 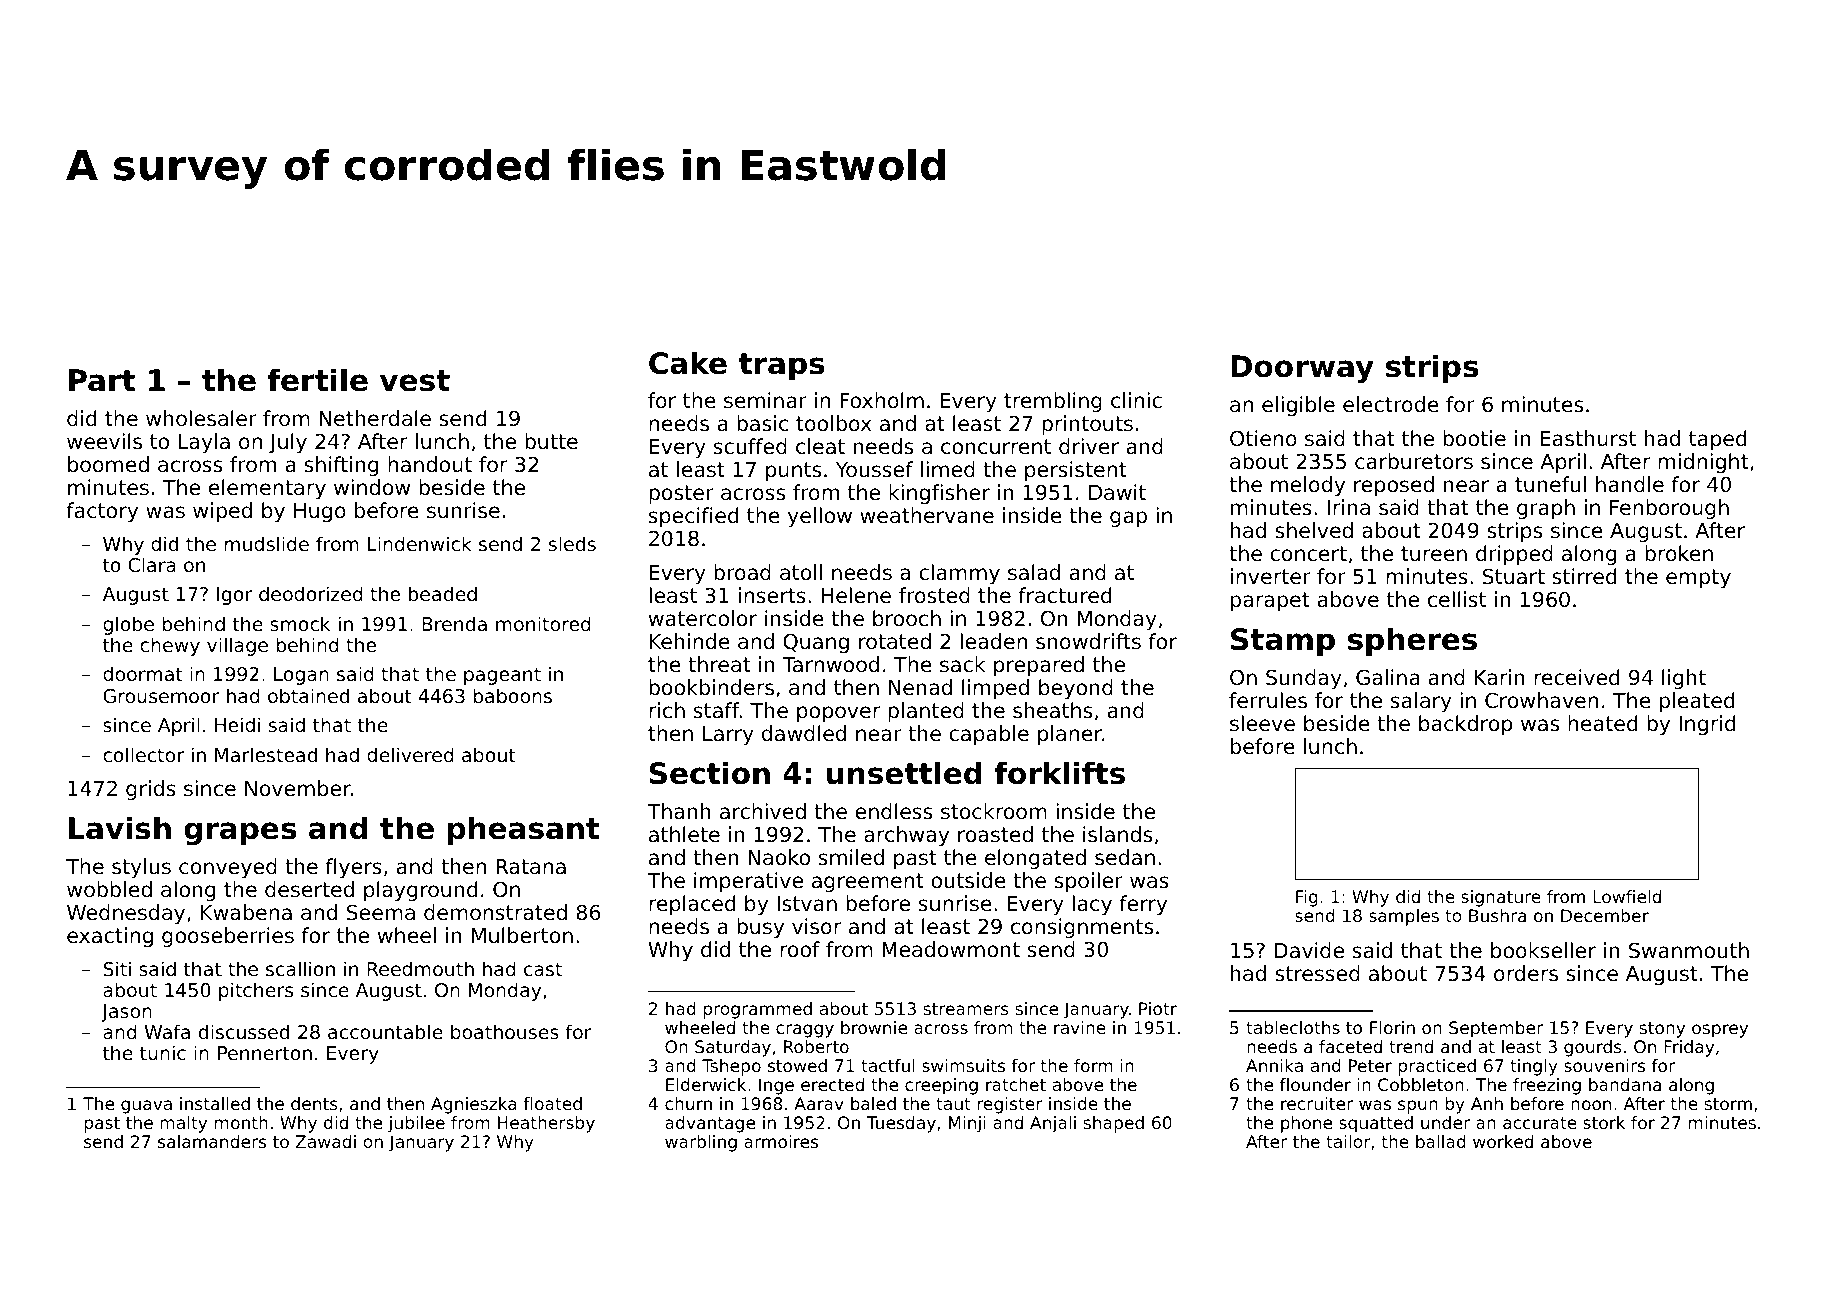 What do you see at coordinates (701, 1143) in the page?
I see `warbling` at bounding box center [701, 1143].
